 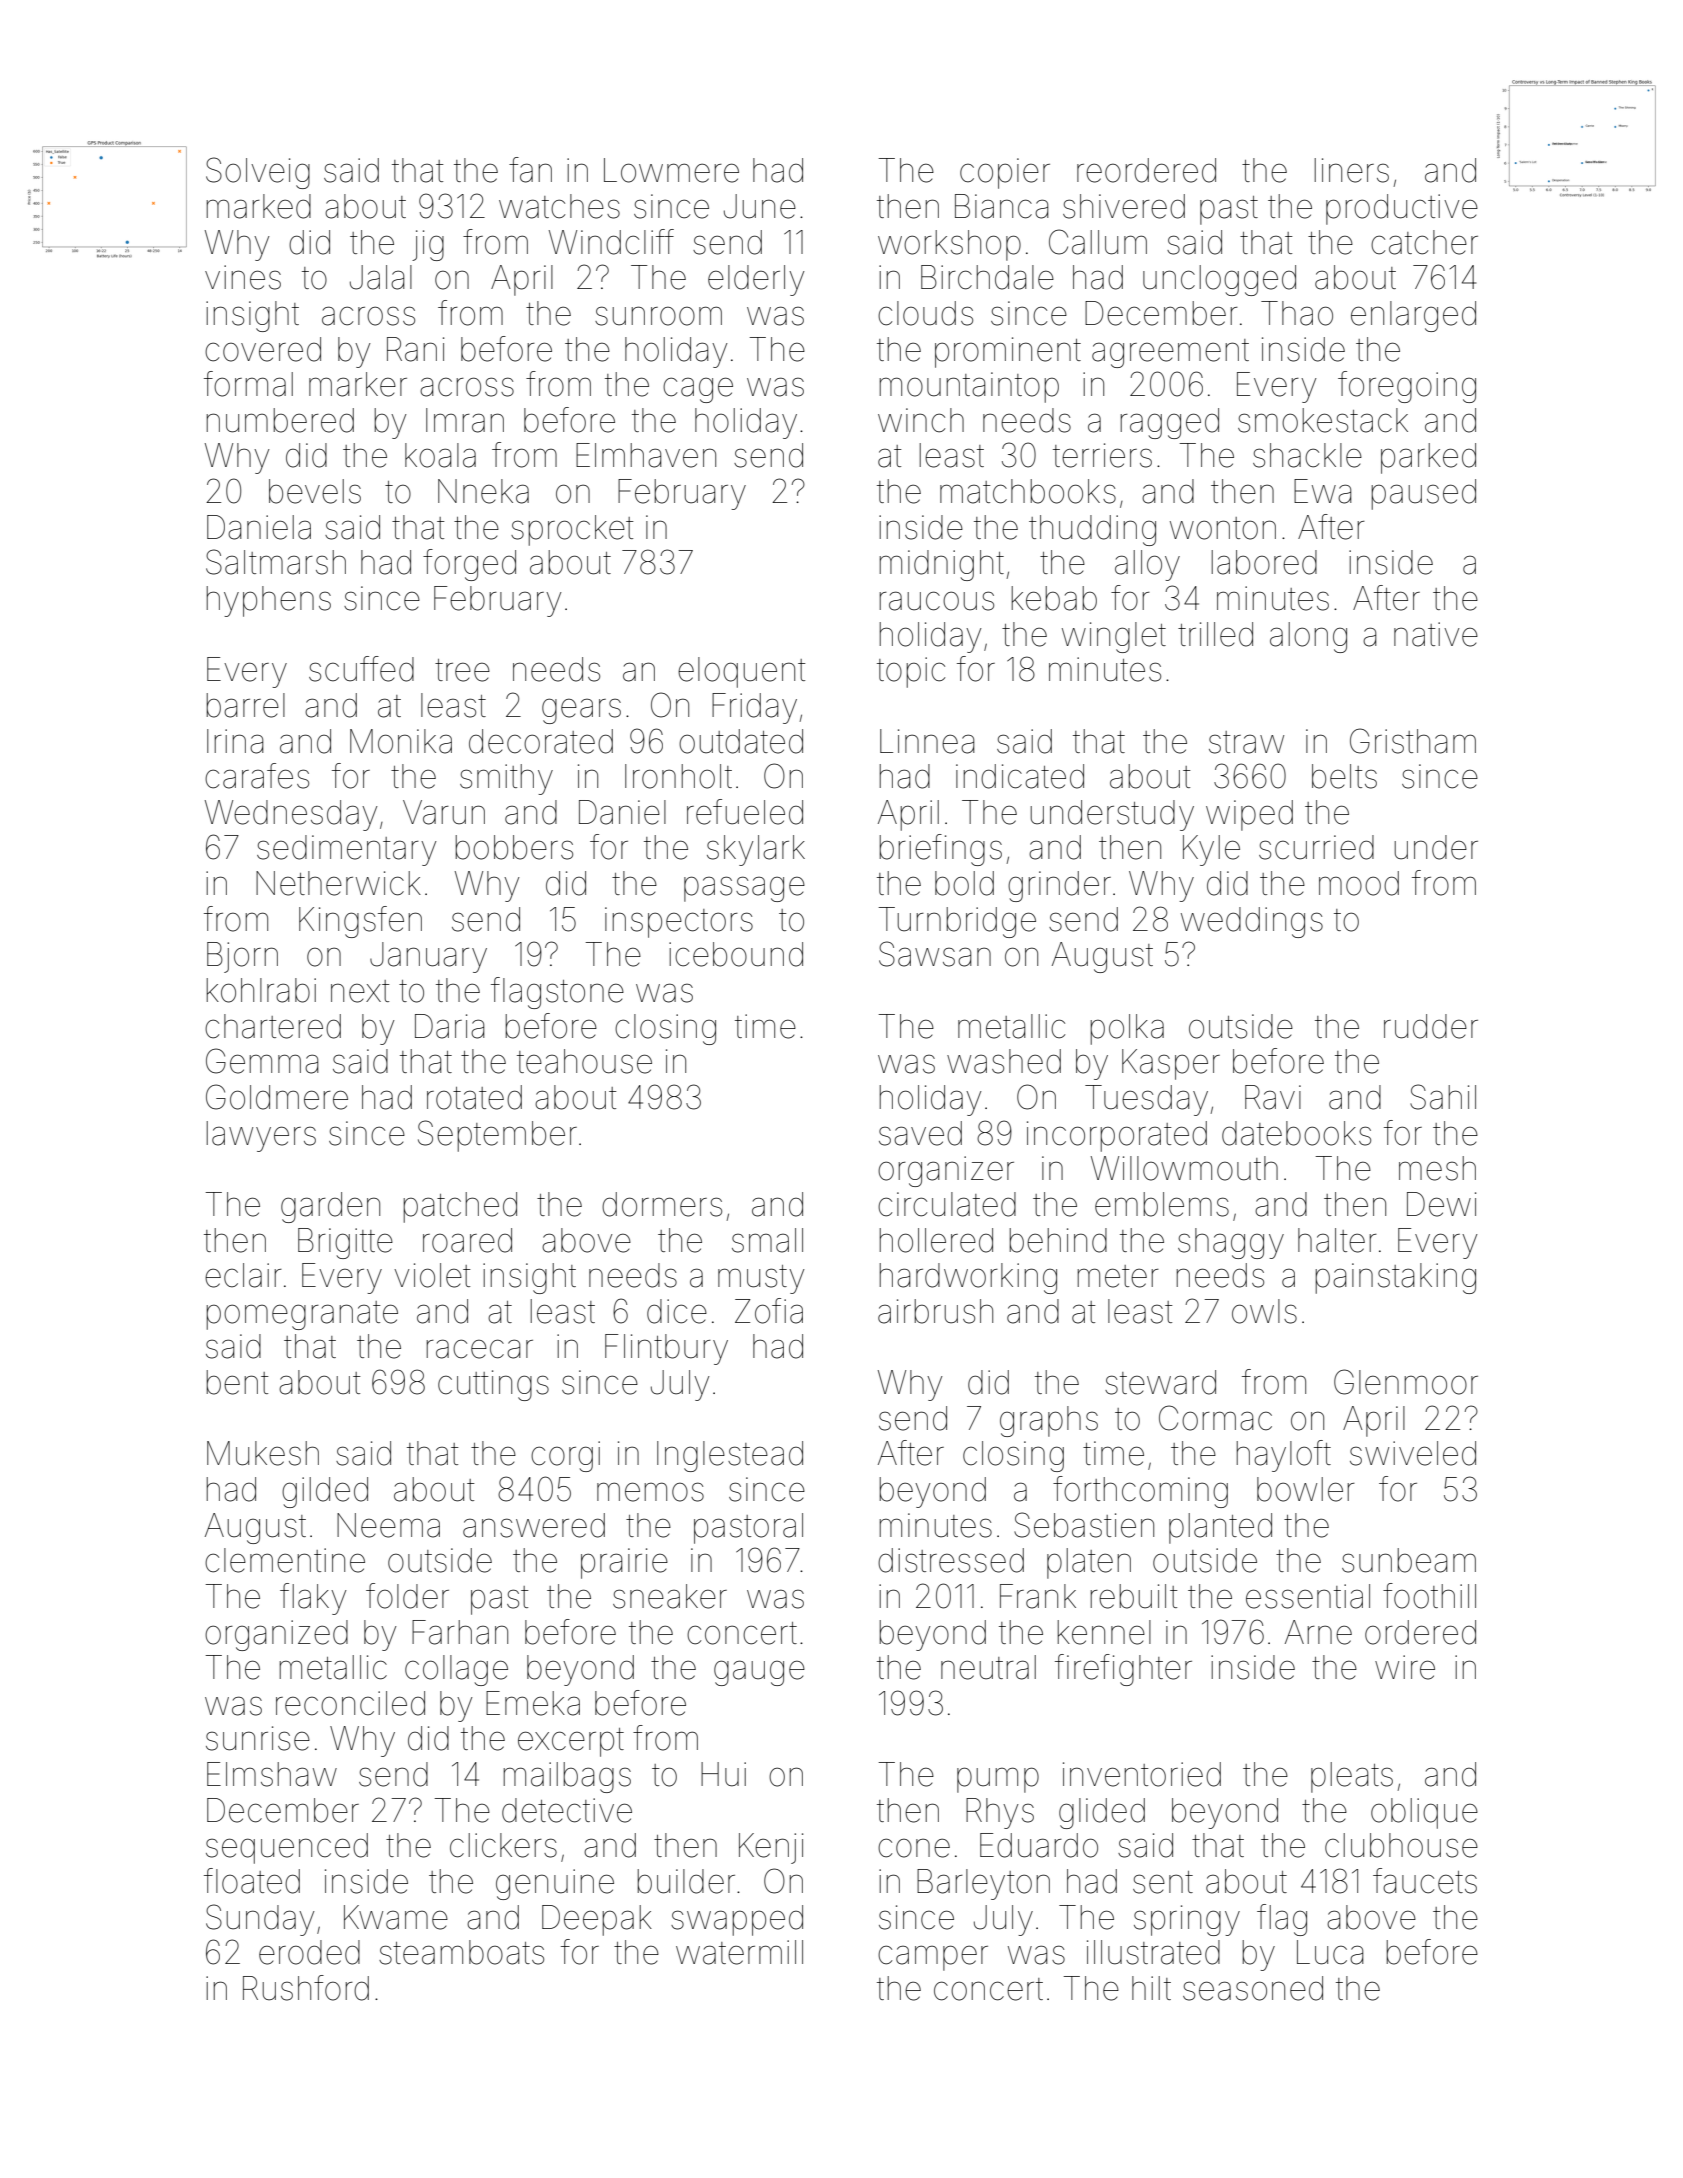 I want to click on Lowmere, so click(x=671, y=170).
